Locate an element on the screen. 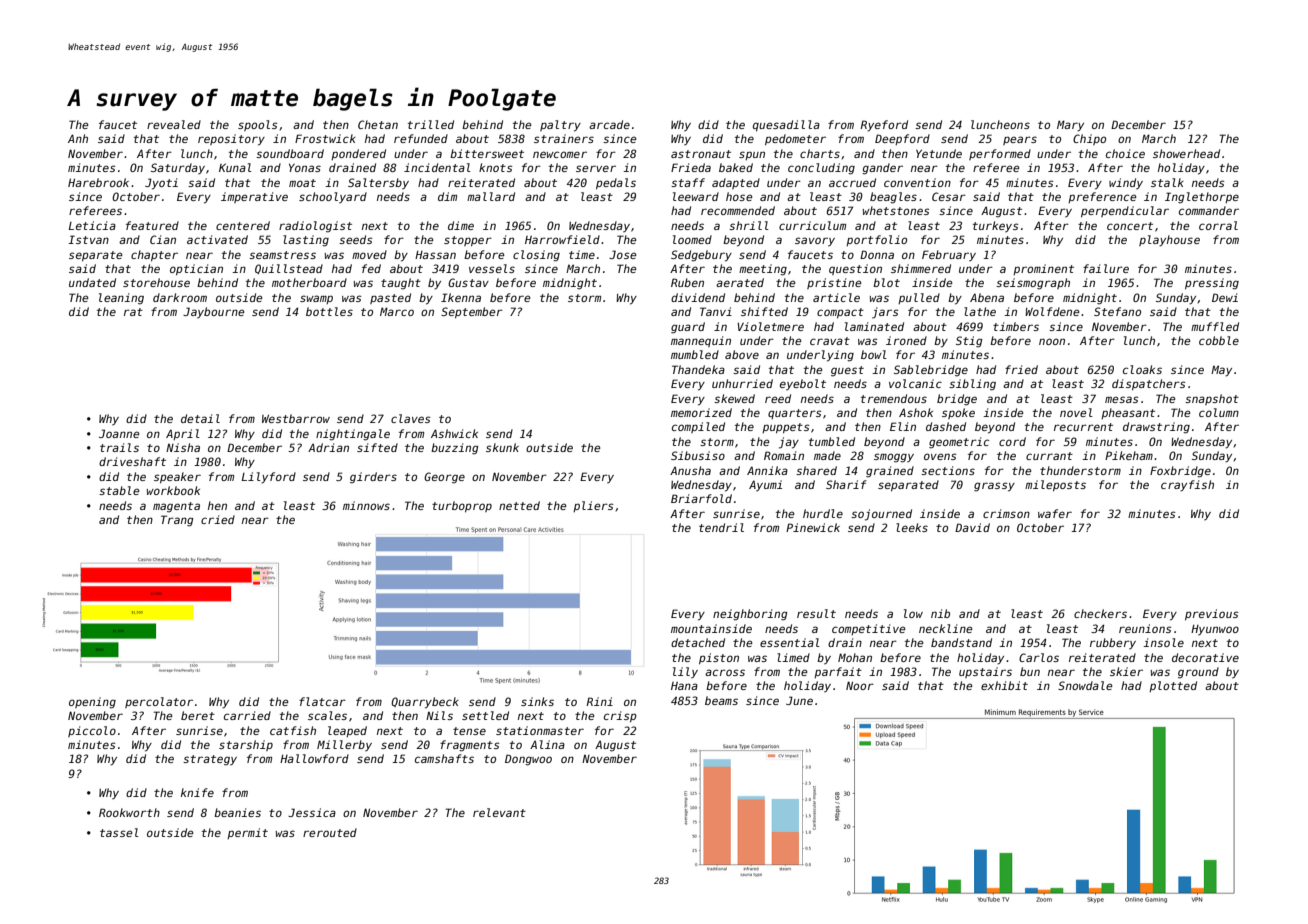 Image resolution: width=1308 pixels, height=924 pixels. sibling is located at coordinates (972, 385).
